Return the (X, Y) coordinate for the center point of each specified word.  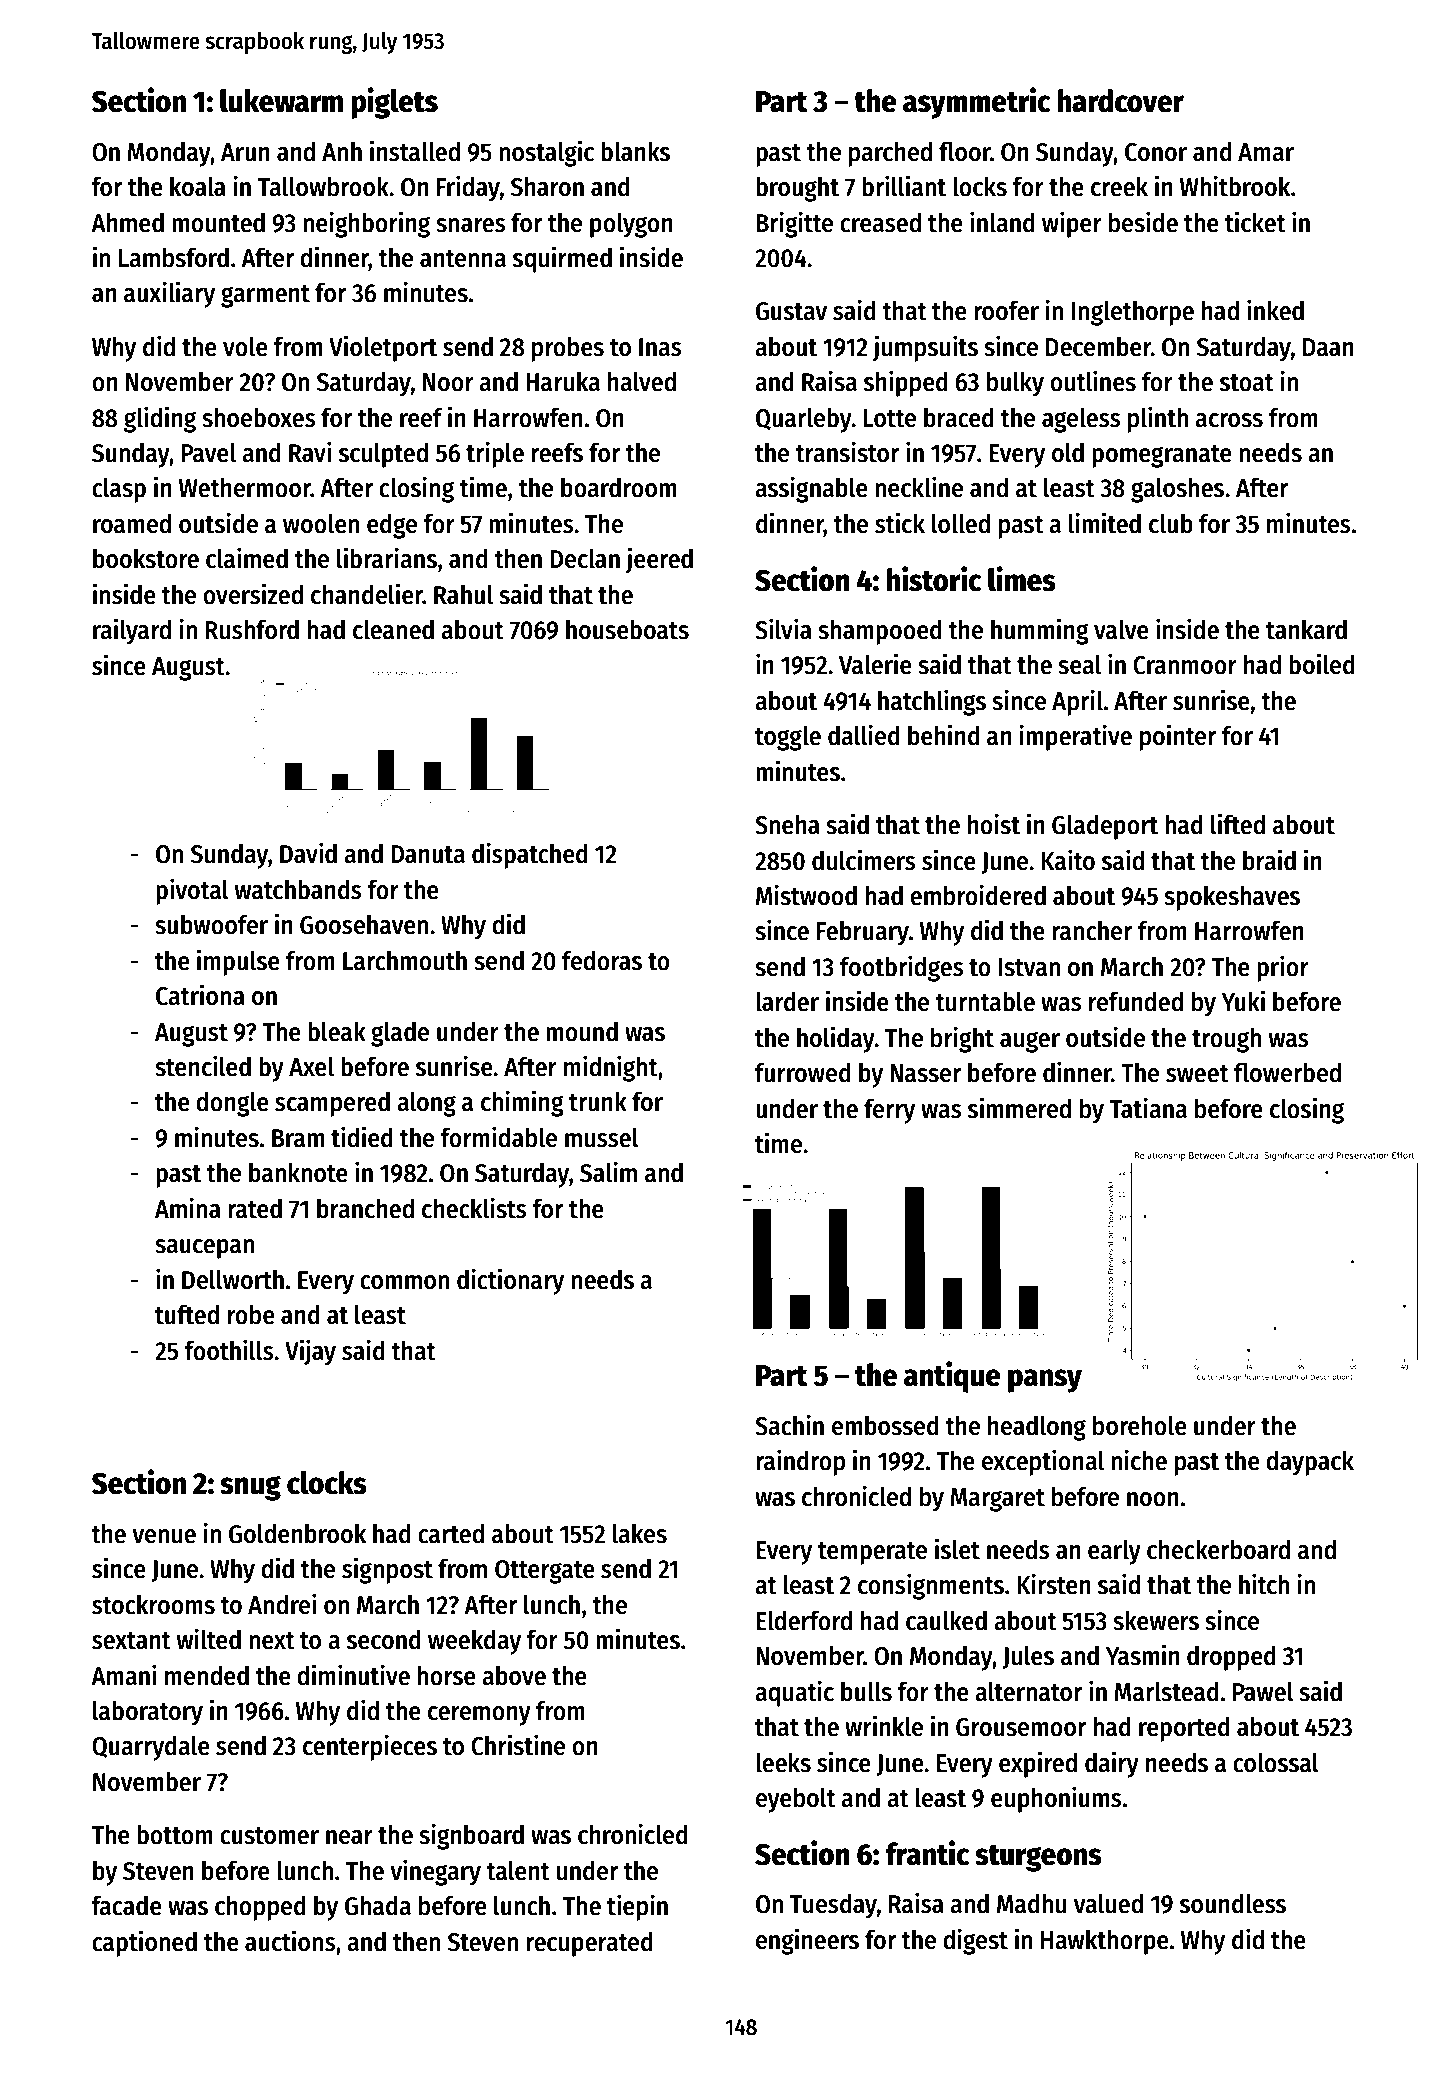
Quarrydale (151, 1748)
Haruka (563, 381)
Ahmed (127, 222)
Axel (311, 1067)
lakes (640, 1533)
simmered (1019, 1108)
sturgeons (1038, 1858)
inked (1275, 310)
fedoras (602, 960)
